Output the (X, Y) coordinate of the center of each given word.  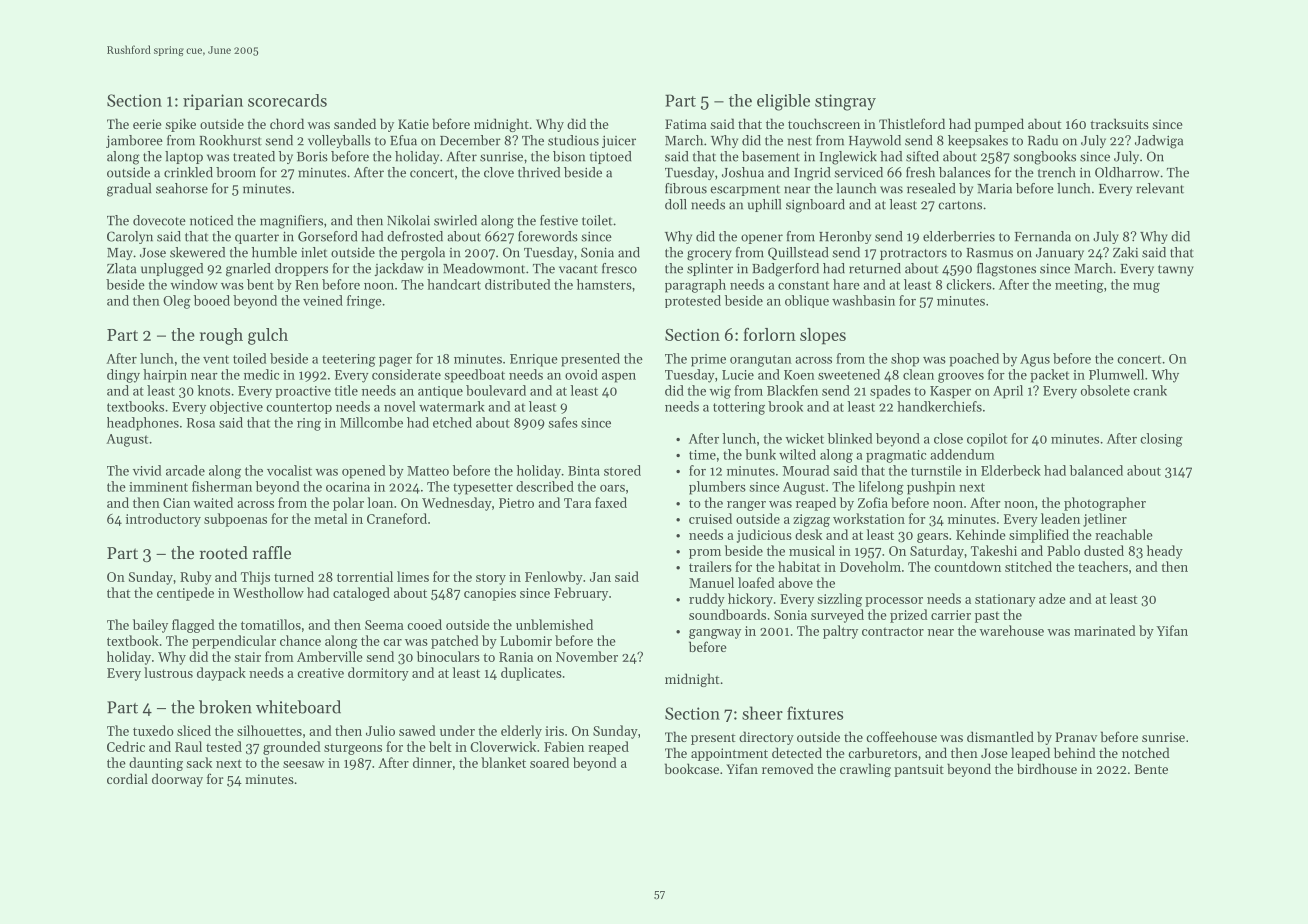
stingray (845, 102)
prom (705, 554)
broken (225, 707)
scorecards (287, 100)
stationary (1005, 600)
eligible (783, 102)
